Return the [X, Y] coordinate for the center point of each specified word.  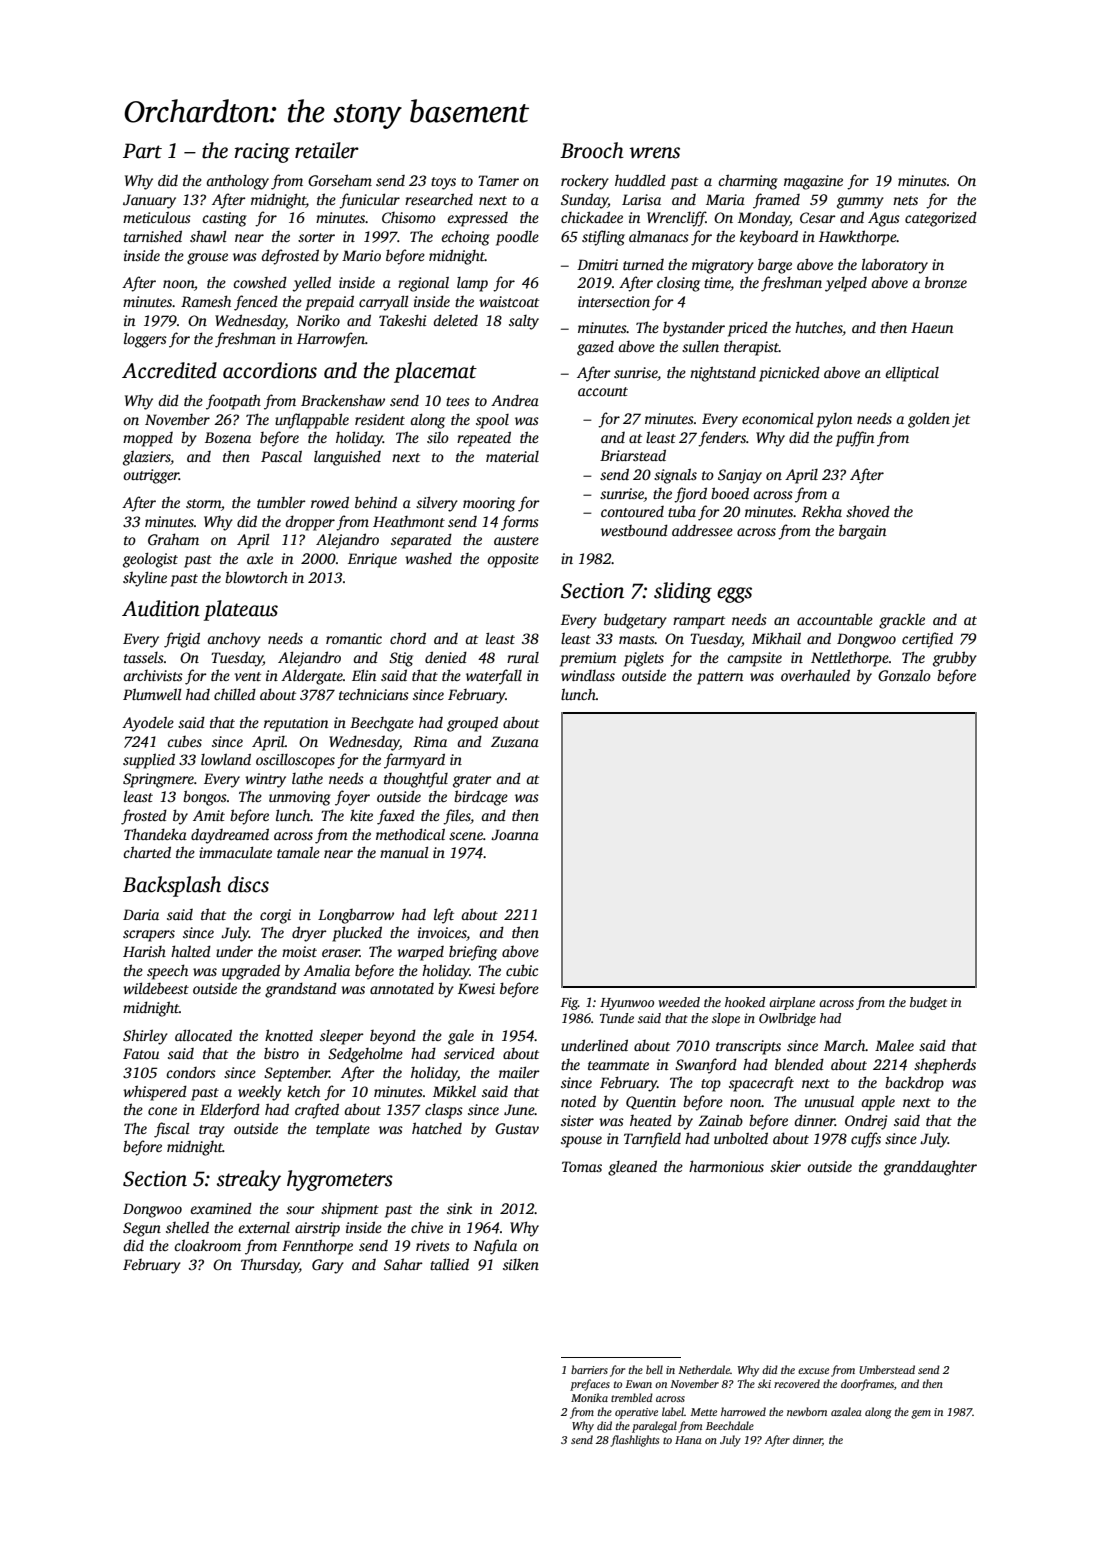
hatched [437, 1128]
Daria [141, 914]
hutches [818, 327]
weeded [679, 1002]
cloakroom [207, 1245]
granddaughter [930, 1168]
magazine [813, 182]
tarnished [153, 236]
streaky [249, 1180]
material [512, 456]
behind [376, 502]
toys [443, 183]
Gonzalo [904, 675]
